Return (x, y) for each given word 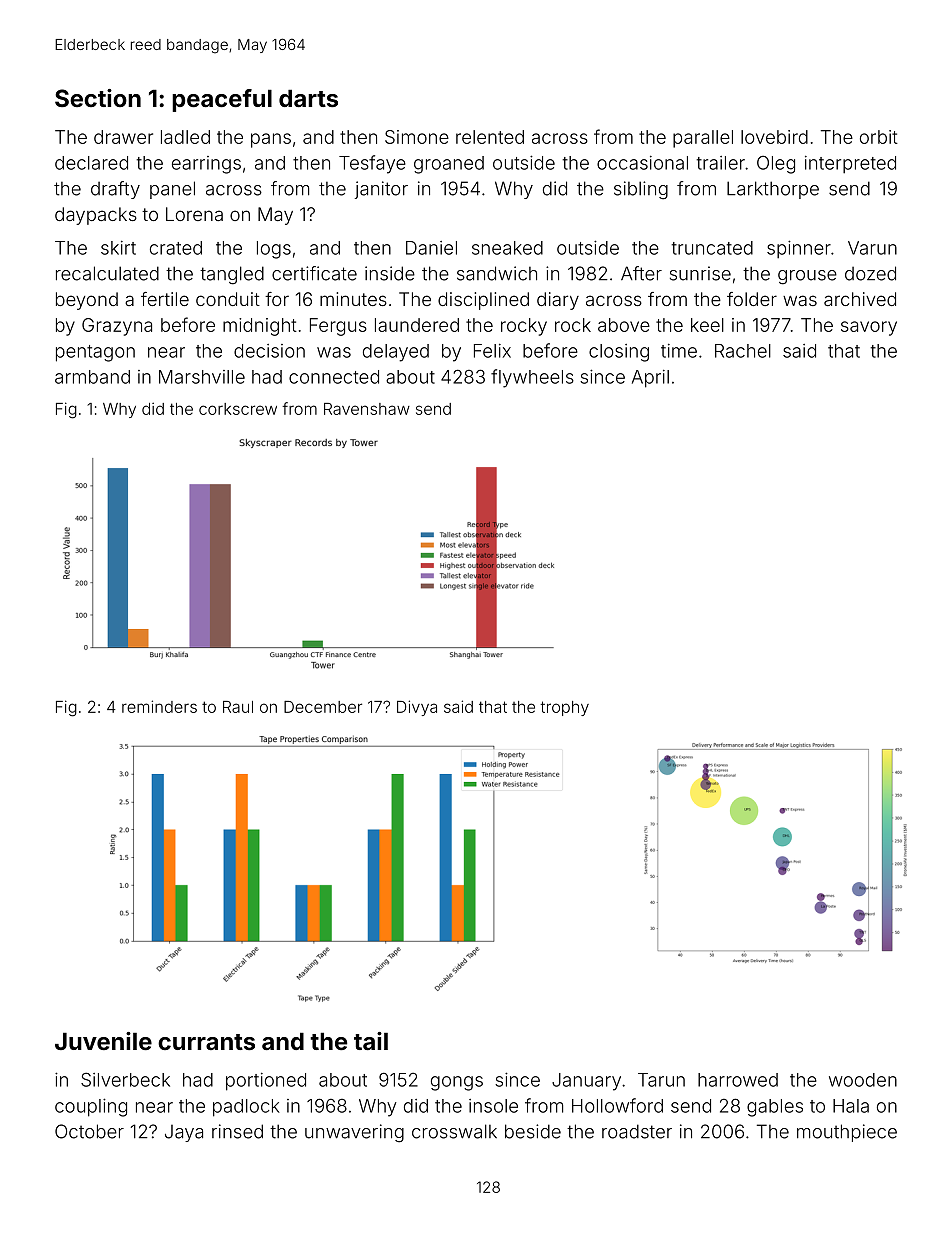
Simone (417, 137)
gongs (457, 1083)
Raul (238, 707)
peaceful (222, 100)
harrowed (738, 1080)
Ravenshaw (367, 409)
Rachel (743, 351)
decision (269, 351)
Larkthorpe (773, 190)
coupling (91, 1107)
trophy (564, 708)
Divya (417, 708)
